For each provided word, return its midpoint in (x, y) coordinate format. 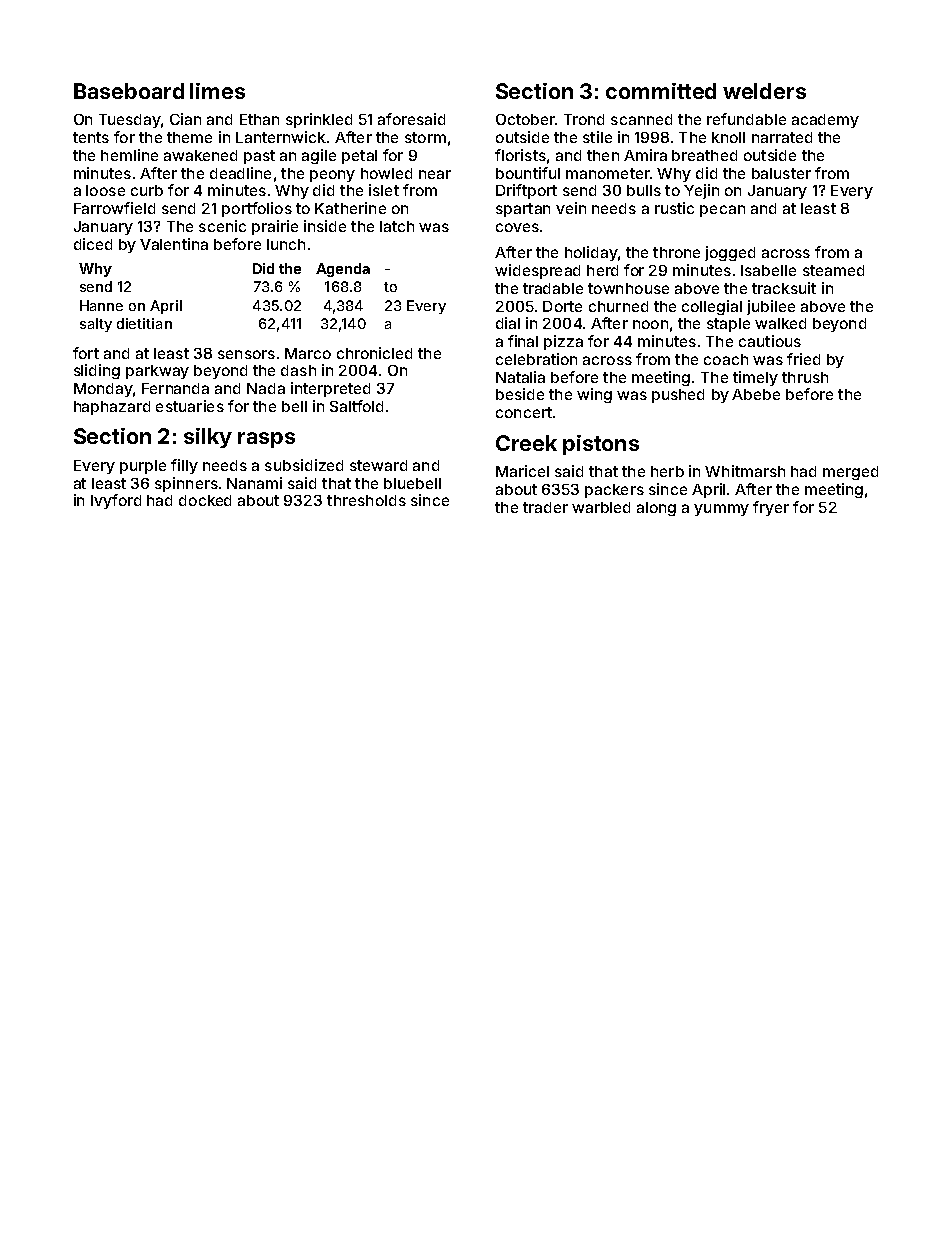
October (525, 119)
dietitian (144, 323)
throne (676, 252)
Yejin (701, 191)
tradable (553, 288)
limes (217, 91)
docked (205, 500)
